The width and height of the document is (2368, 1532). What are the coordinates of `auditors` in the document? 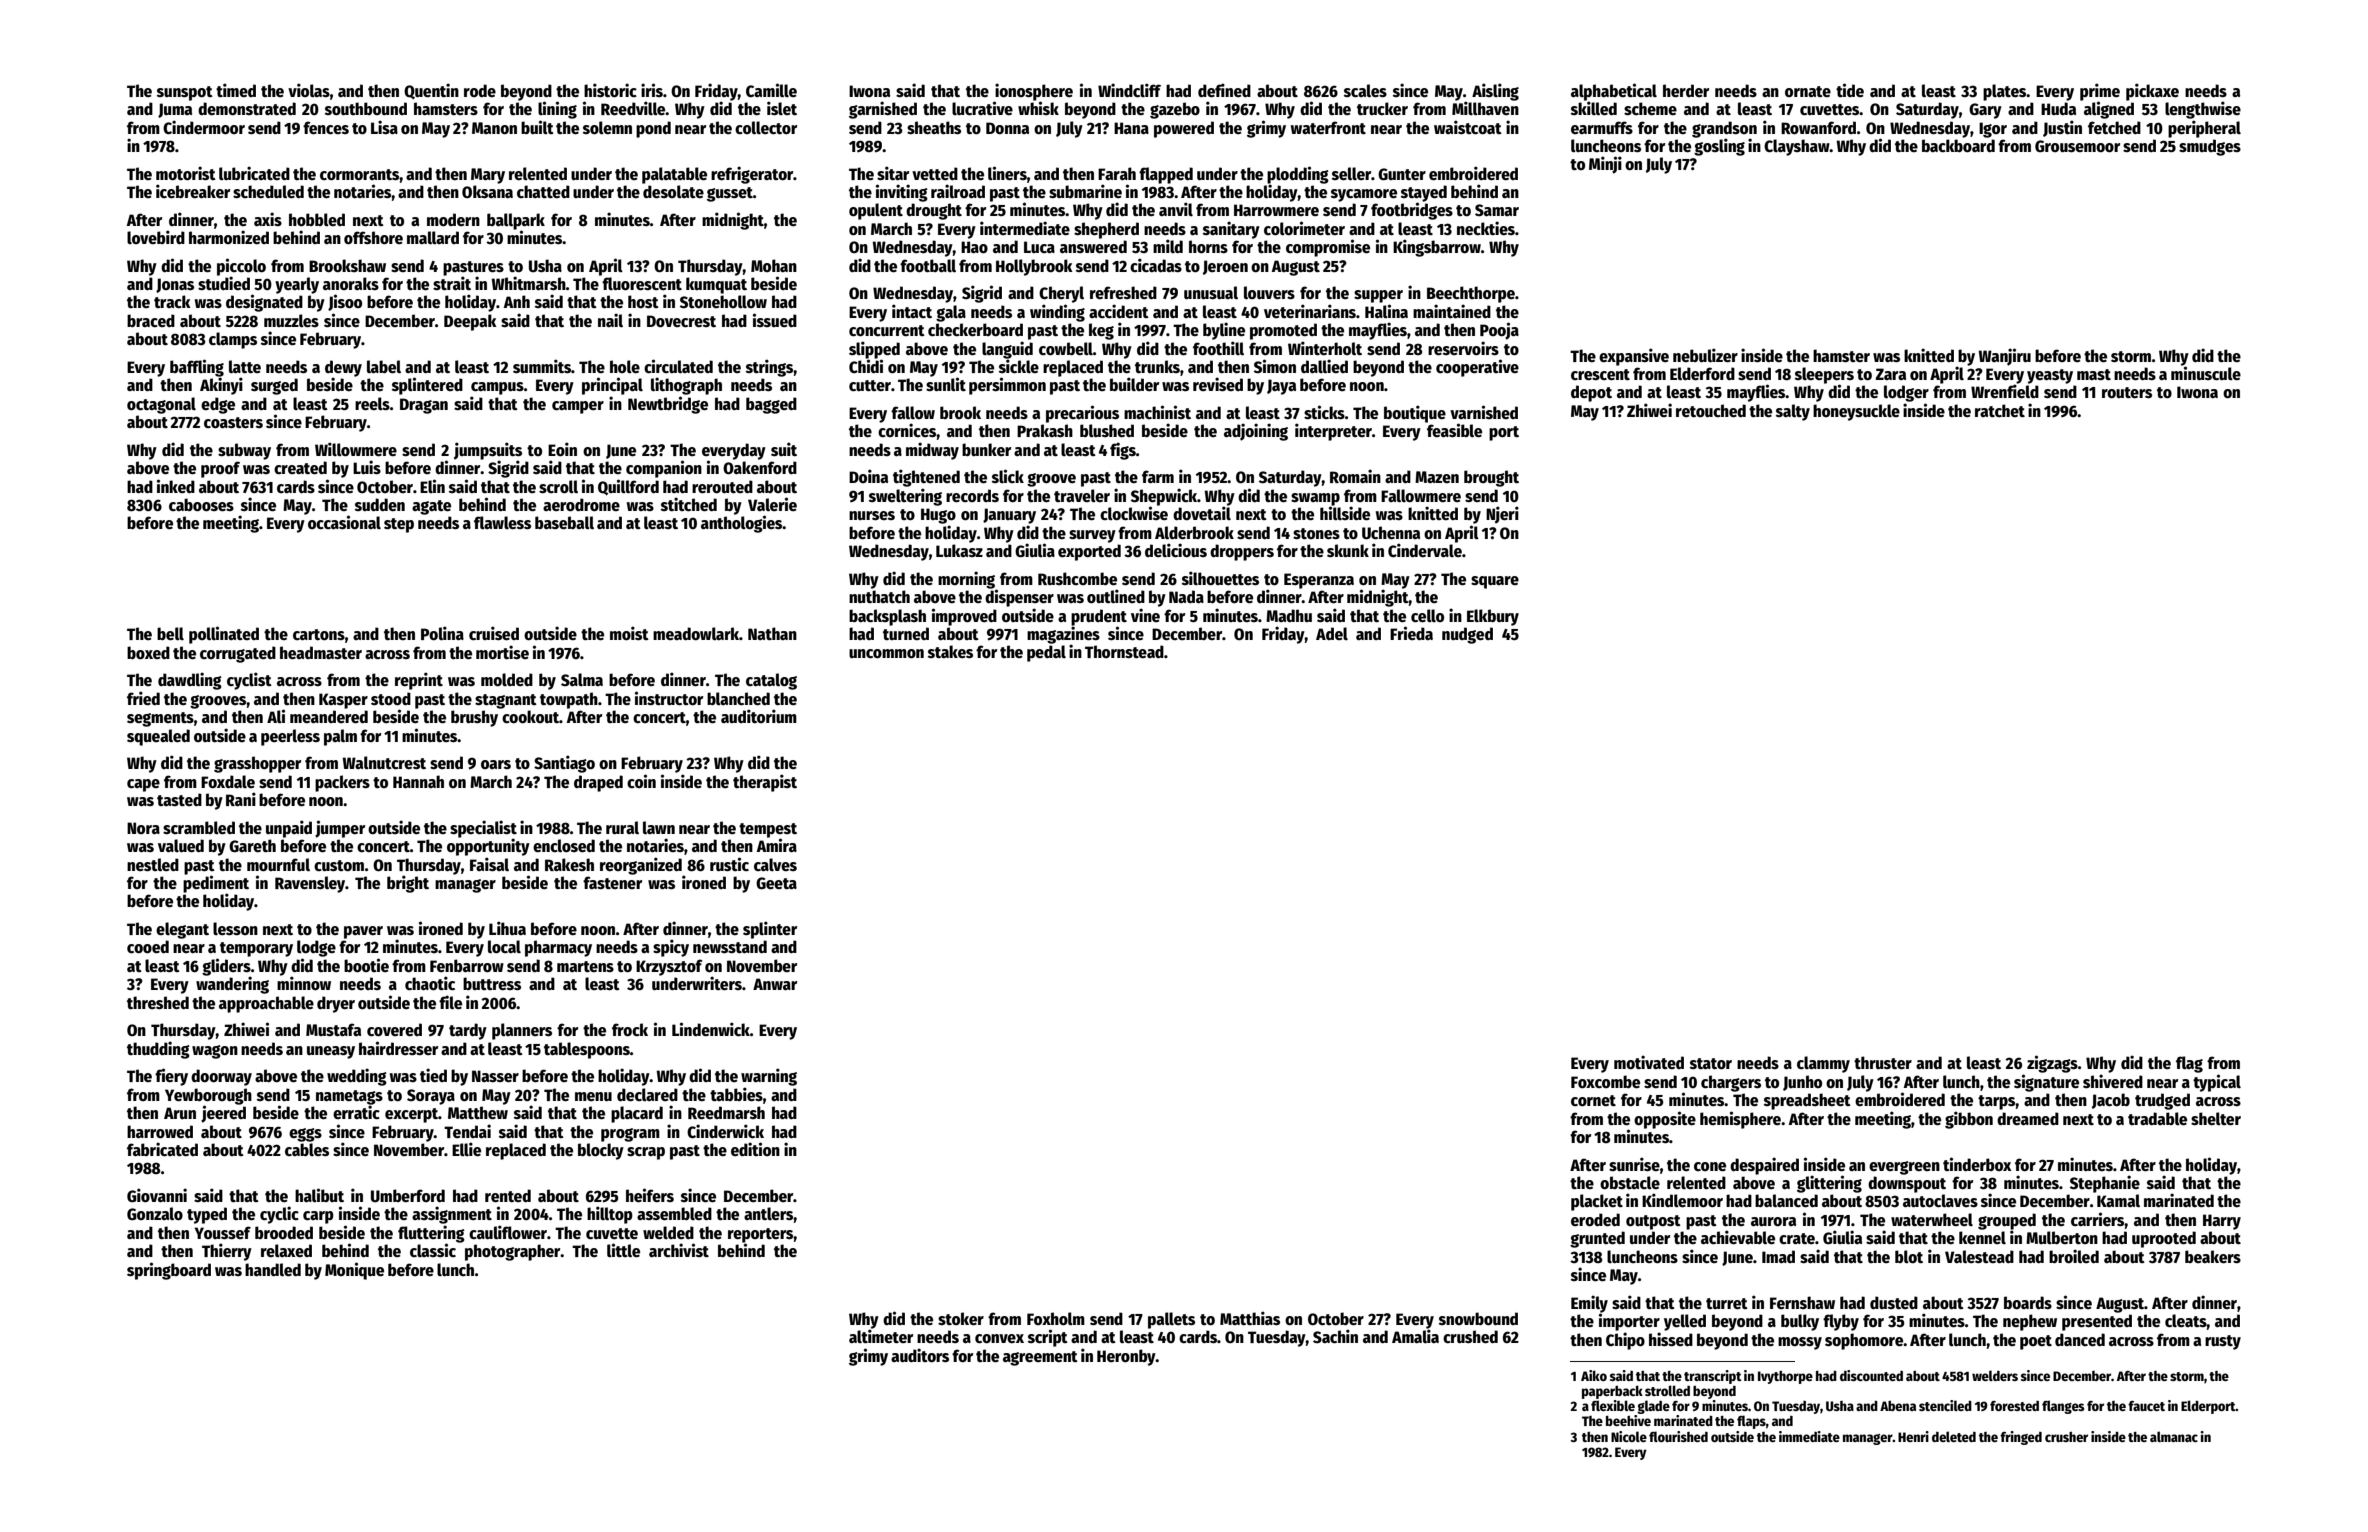 It's located at (920, 1355).
